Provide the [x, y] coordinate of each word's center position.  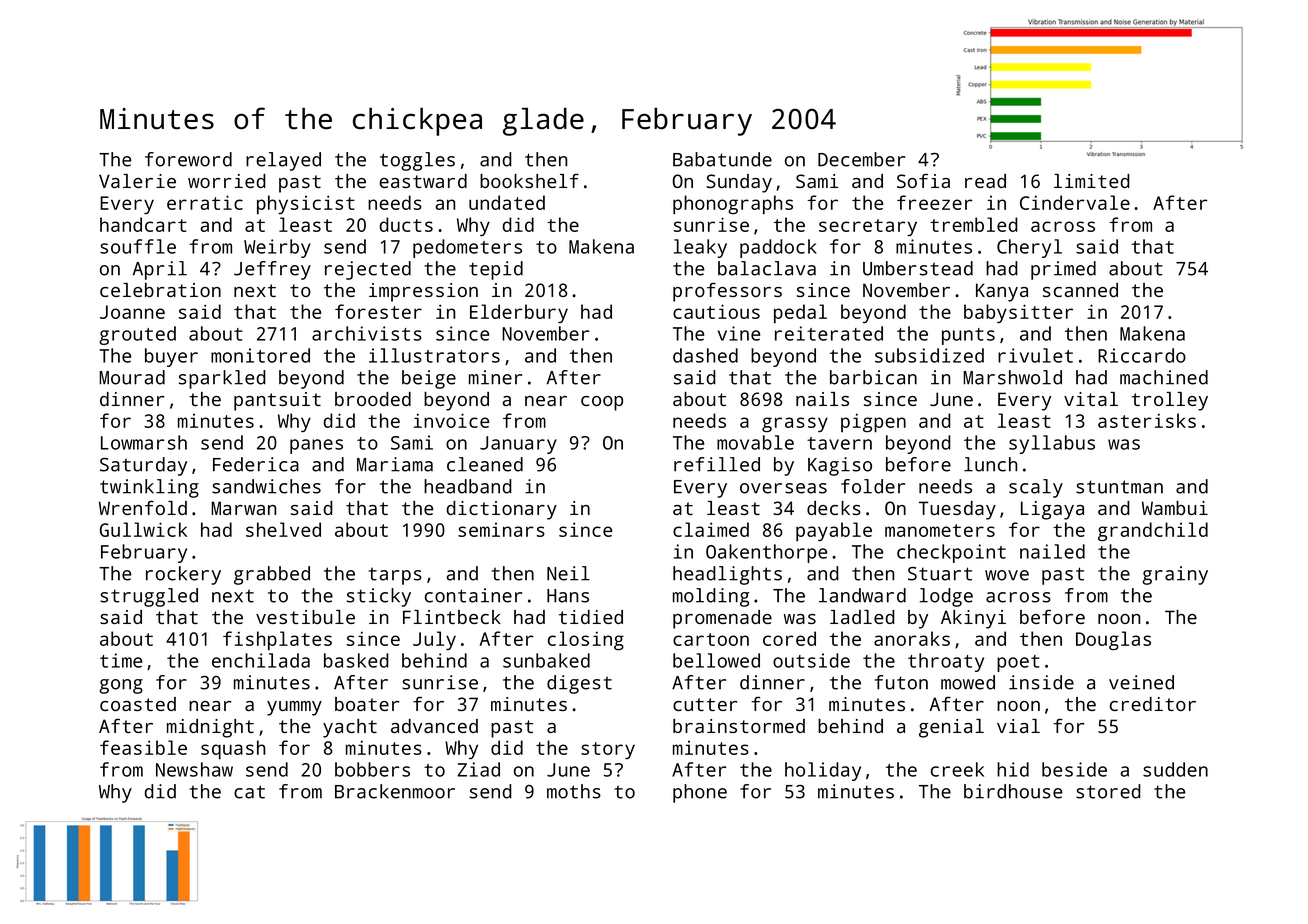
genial [951, 728]
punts [968, 336]
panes [316, 446]
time [121, 660]
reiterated [829, 333]
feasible [143, 747]
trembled [974, 224]
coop [602, 403]
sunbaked [546, 660]
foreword [188, 159]
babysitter [1018, 313]
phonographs [733, 204]
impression [423, 292]
